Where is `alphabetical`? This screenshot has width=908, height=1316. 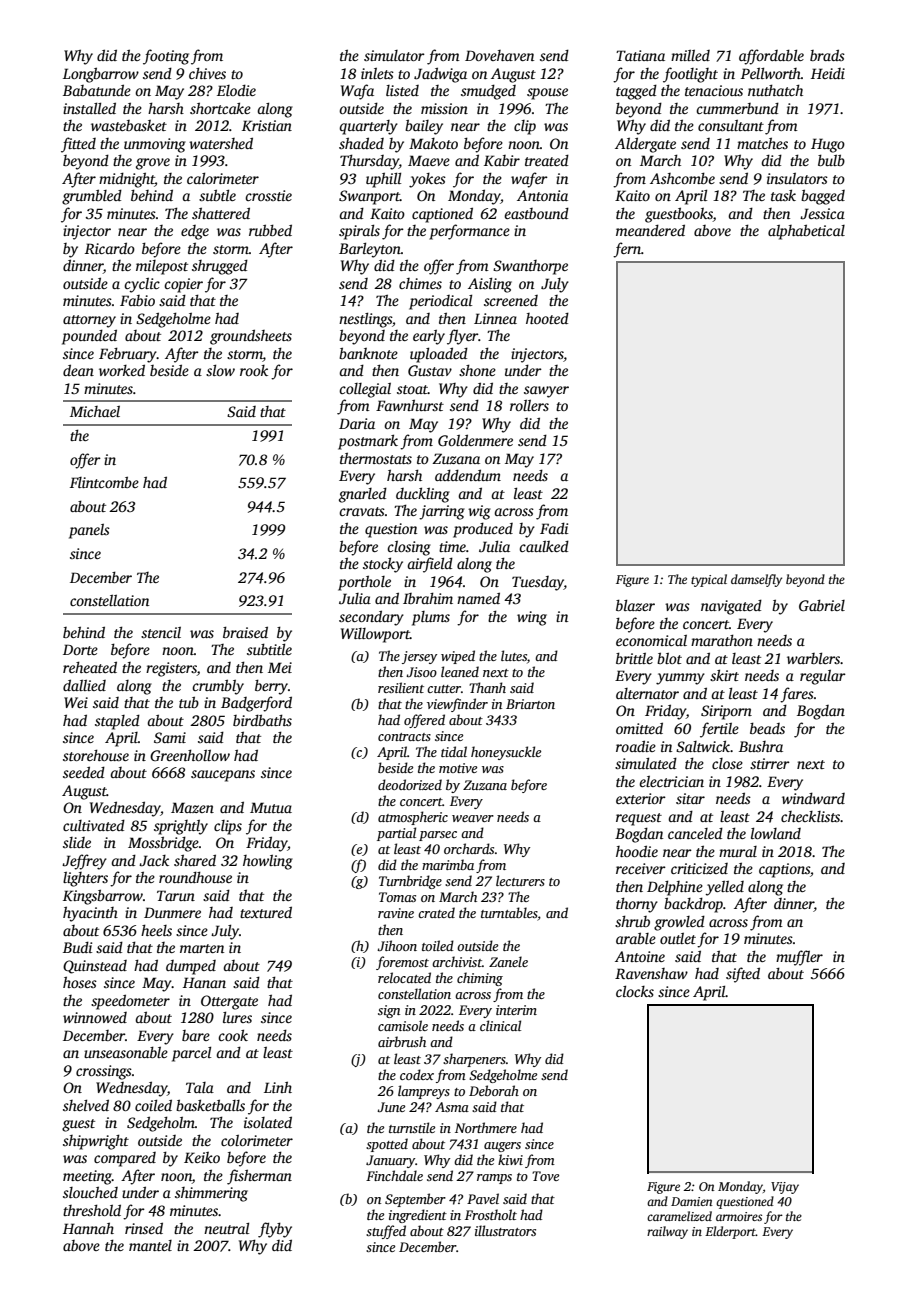
alphabetical is located at coordinates (806, 232).
